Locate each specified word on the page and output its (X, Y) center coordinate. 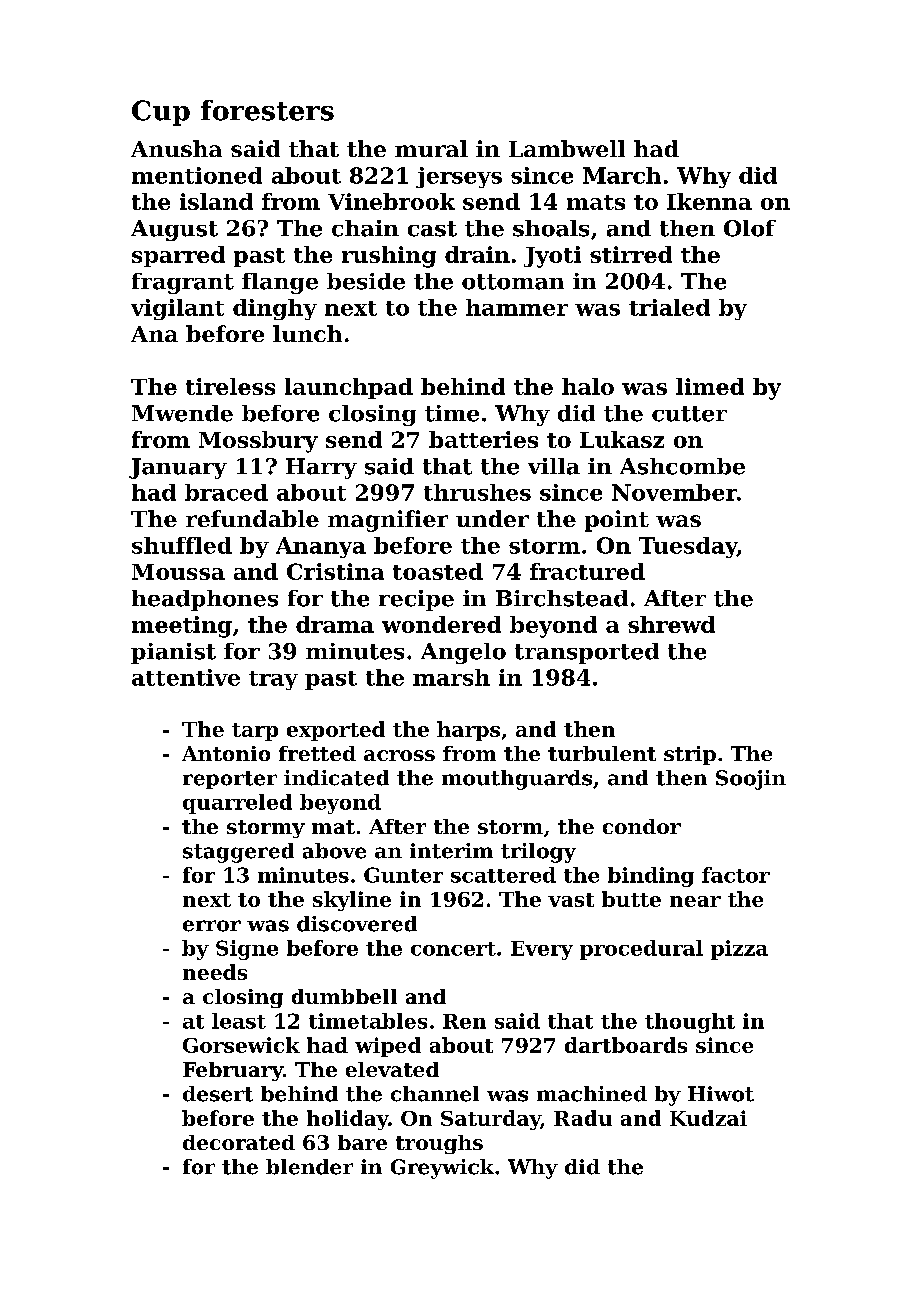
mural (431, 148)
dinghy (275, 309)
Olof (750, 228)
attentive (186, 677)
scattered (503, 875)
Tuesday (688, 547)
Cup (161, 113)
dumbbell (344, 996)
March (622, 175)
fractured (587, 571)
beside (366, 281)
